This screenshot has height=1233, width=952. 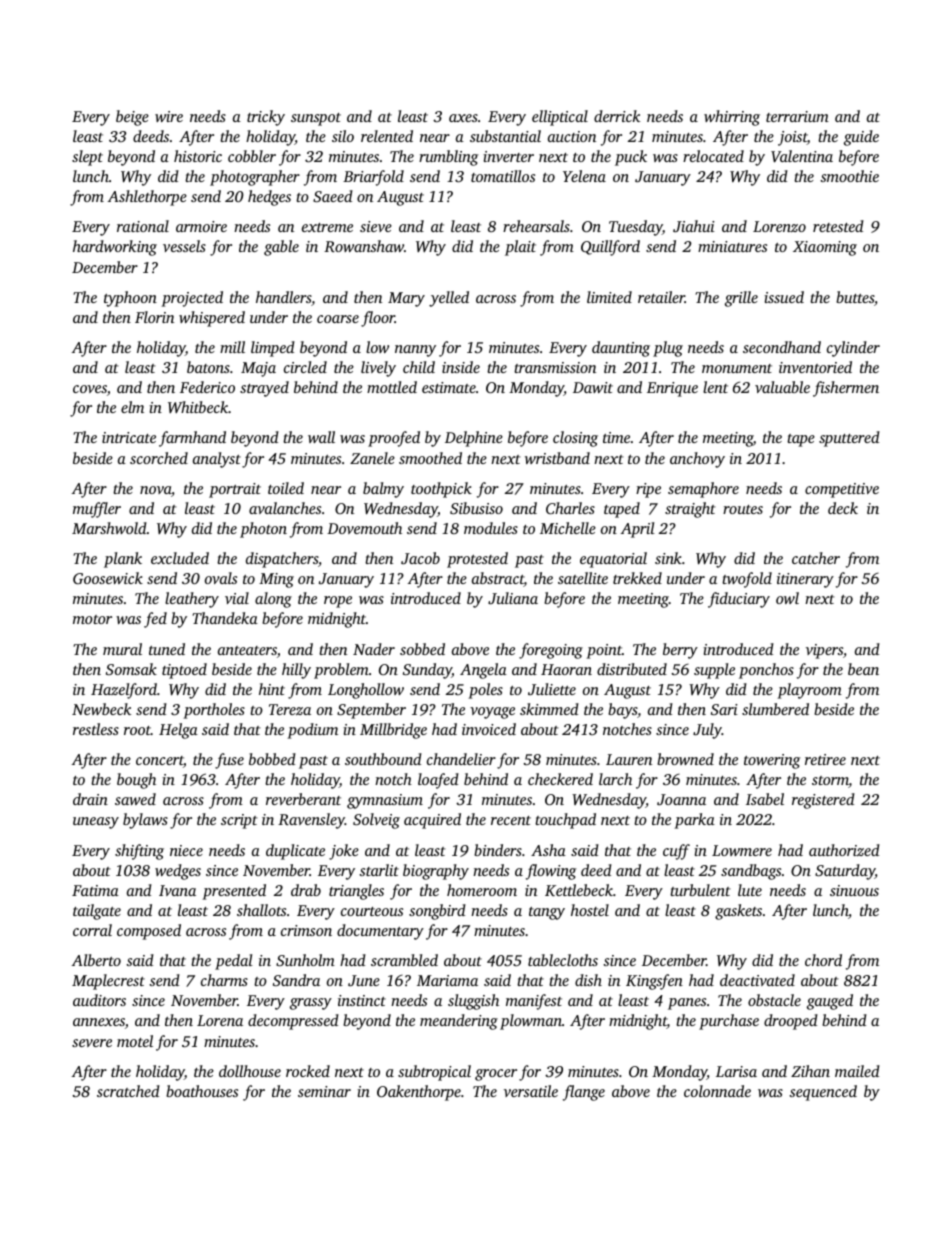 I want to click on scratched, so click(x=128, y=1091).
